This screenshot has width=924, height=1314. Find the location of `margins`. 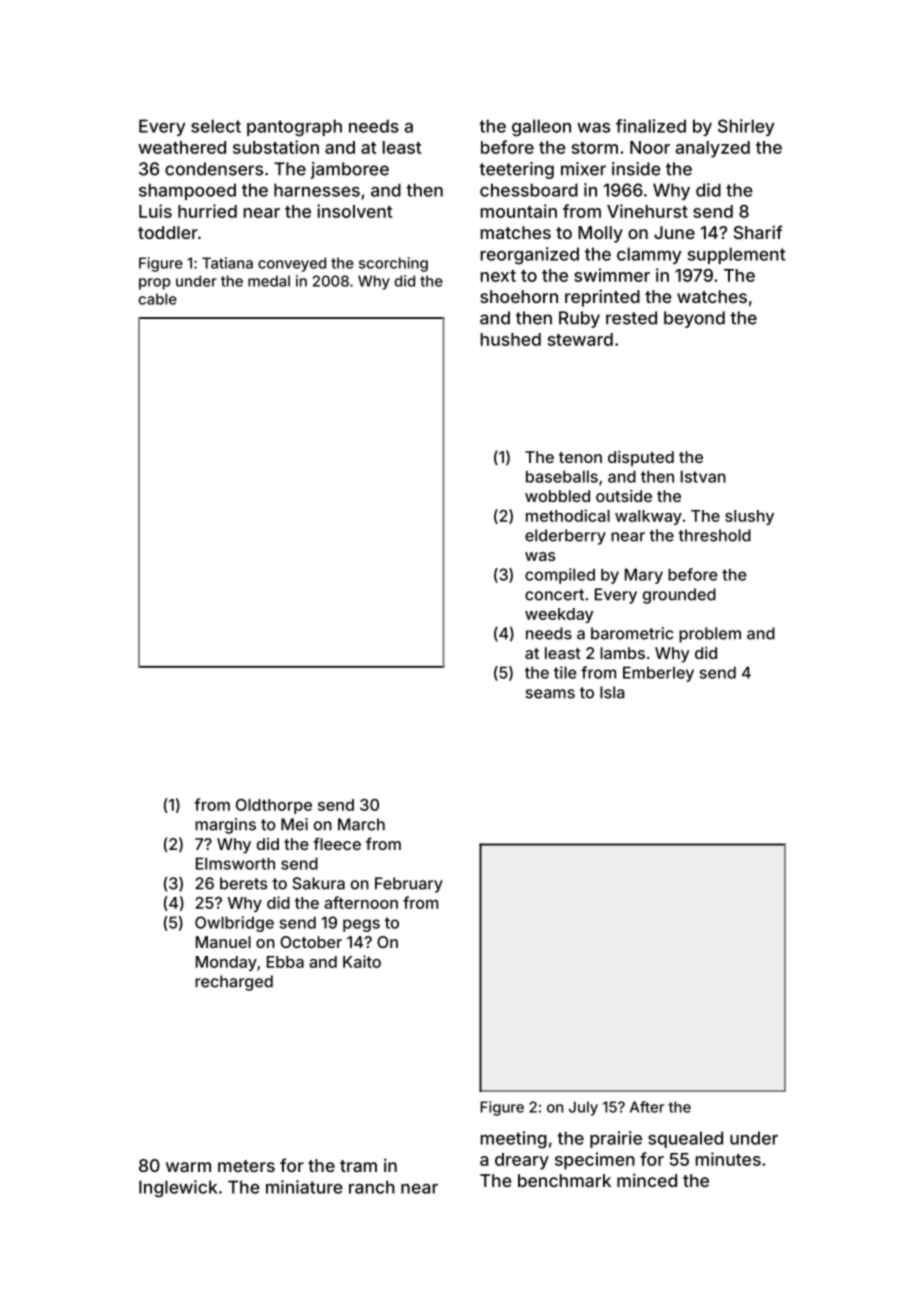

margins is located at coordinates (225, 826).
